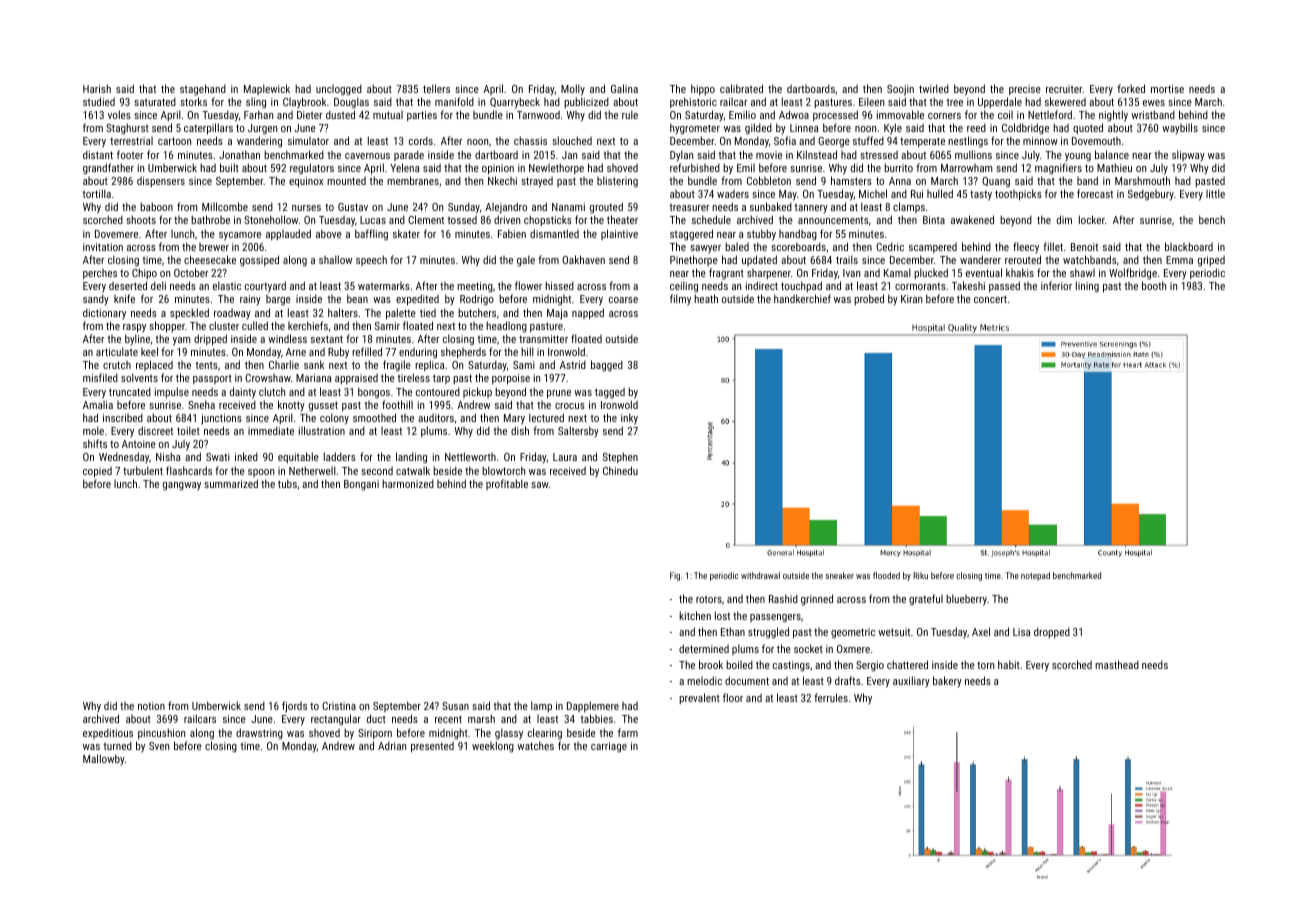 The width and height of the screenshot is (1308, 924). Describe the element at coordinates (98, 405) in the screenshot. I see `Amalia` at that location.
